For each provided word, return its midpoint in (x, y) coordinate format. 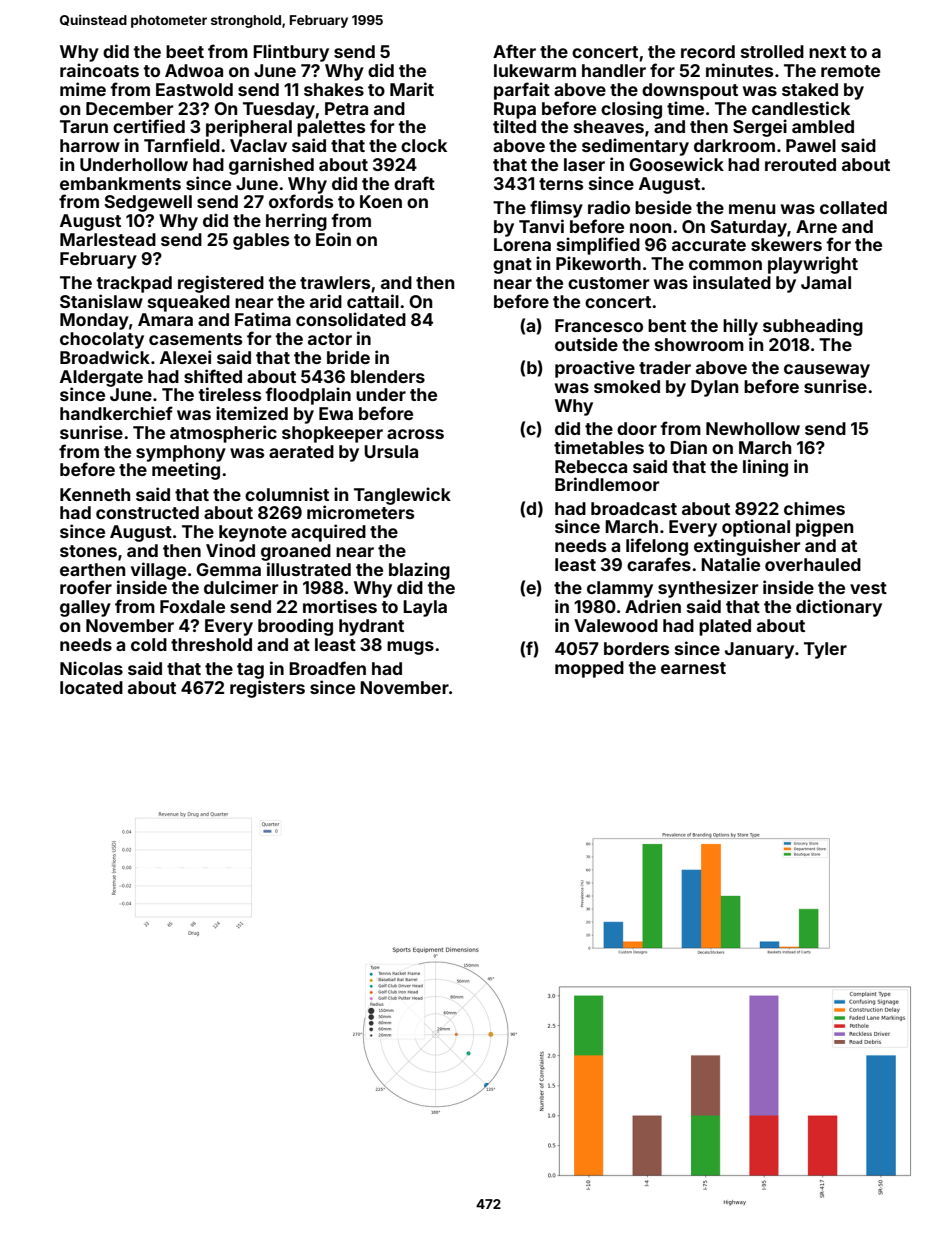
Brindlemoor (607, 484)
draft (414, 183)
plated (725, 627)
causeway (827, 371)
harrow (90, 145)
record (708, 51)
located (91, 687)
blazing (419, 571)
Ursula (391, 451)
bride (348, 357)
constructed (147, 512)
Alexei (185, 357)
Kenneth (95, 494)
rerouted (800, 164)
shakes (334, 89)
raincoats (99, 70)
